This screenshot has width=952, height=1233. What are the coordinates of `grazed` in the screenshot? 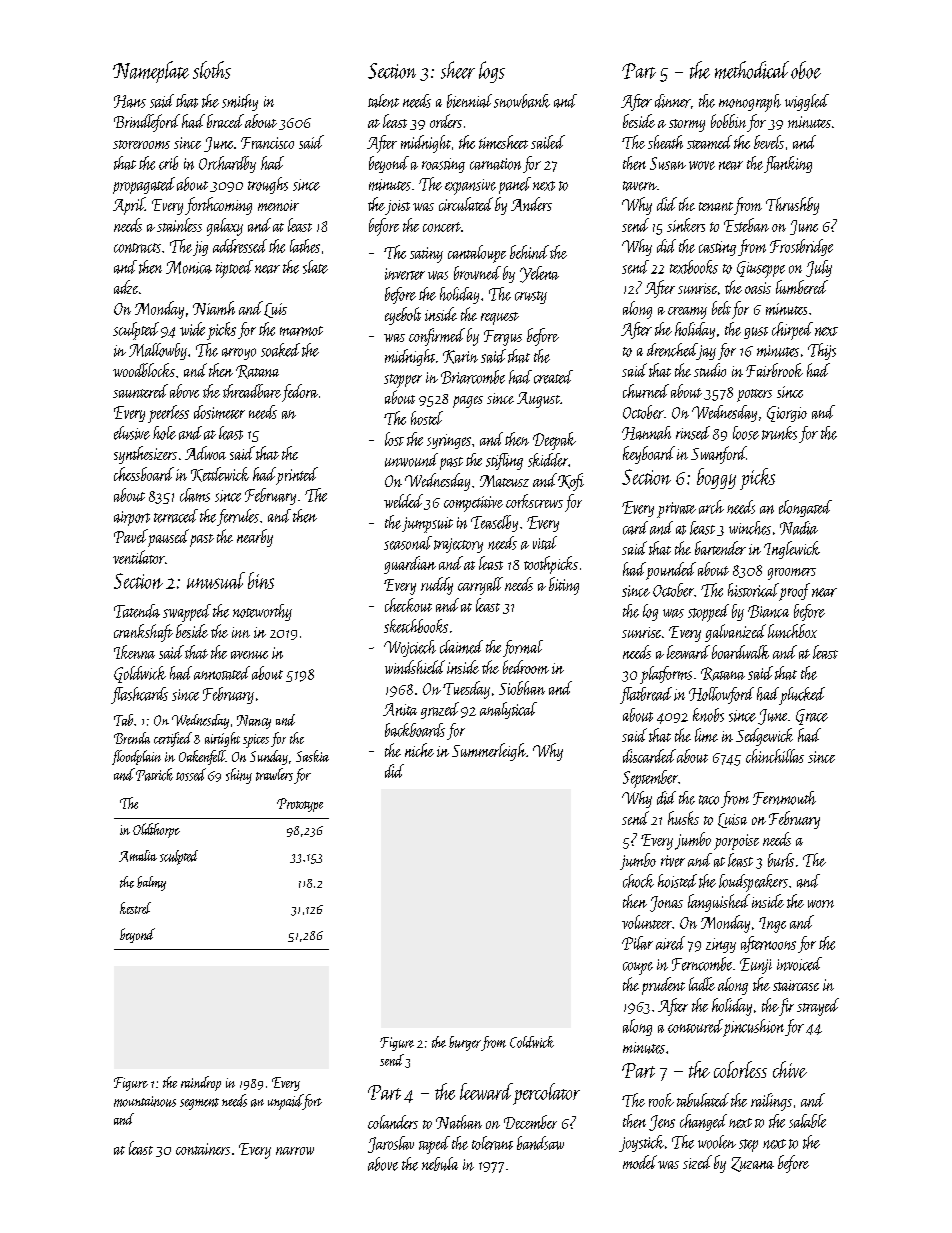 It's located at (440, 710).
